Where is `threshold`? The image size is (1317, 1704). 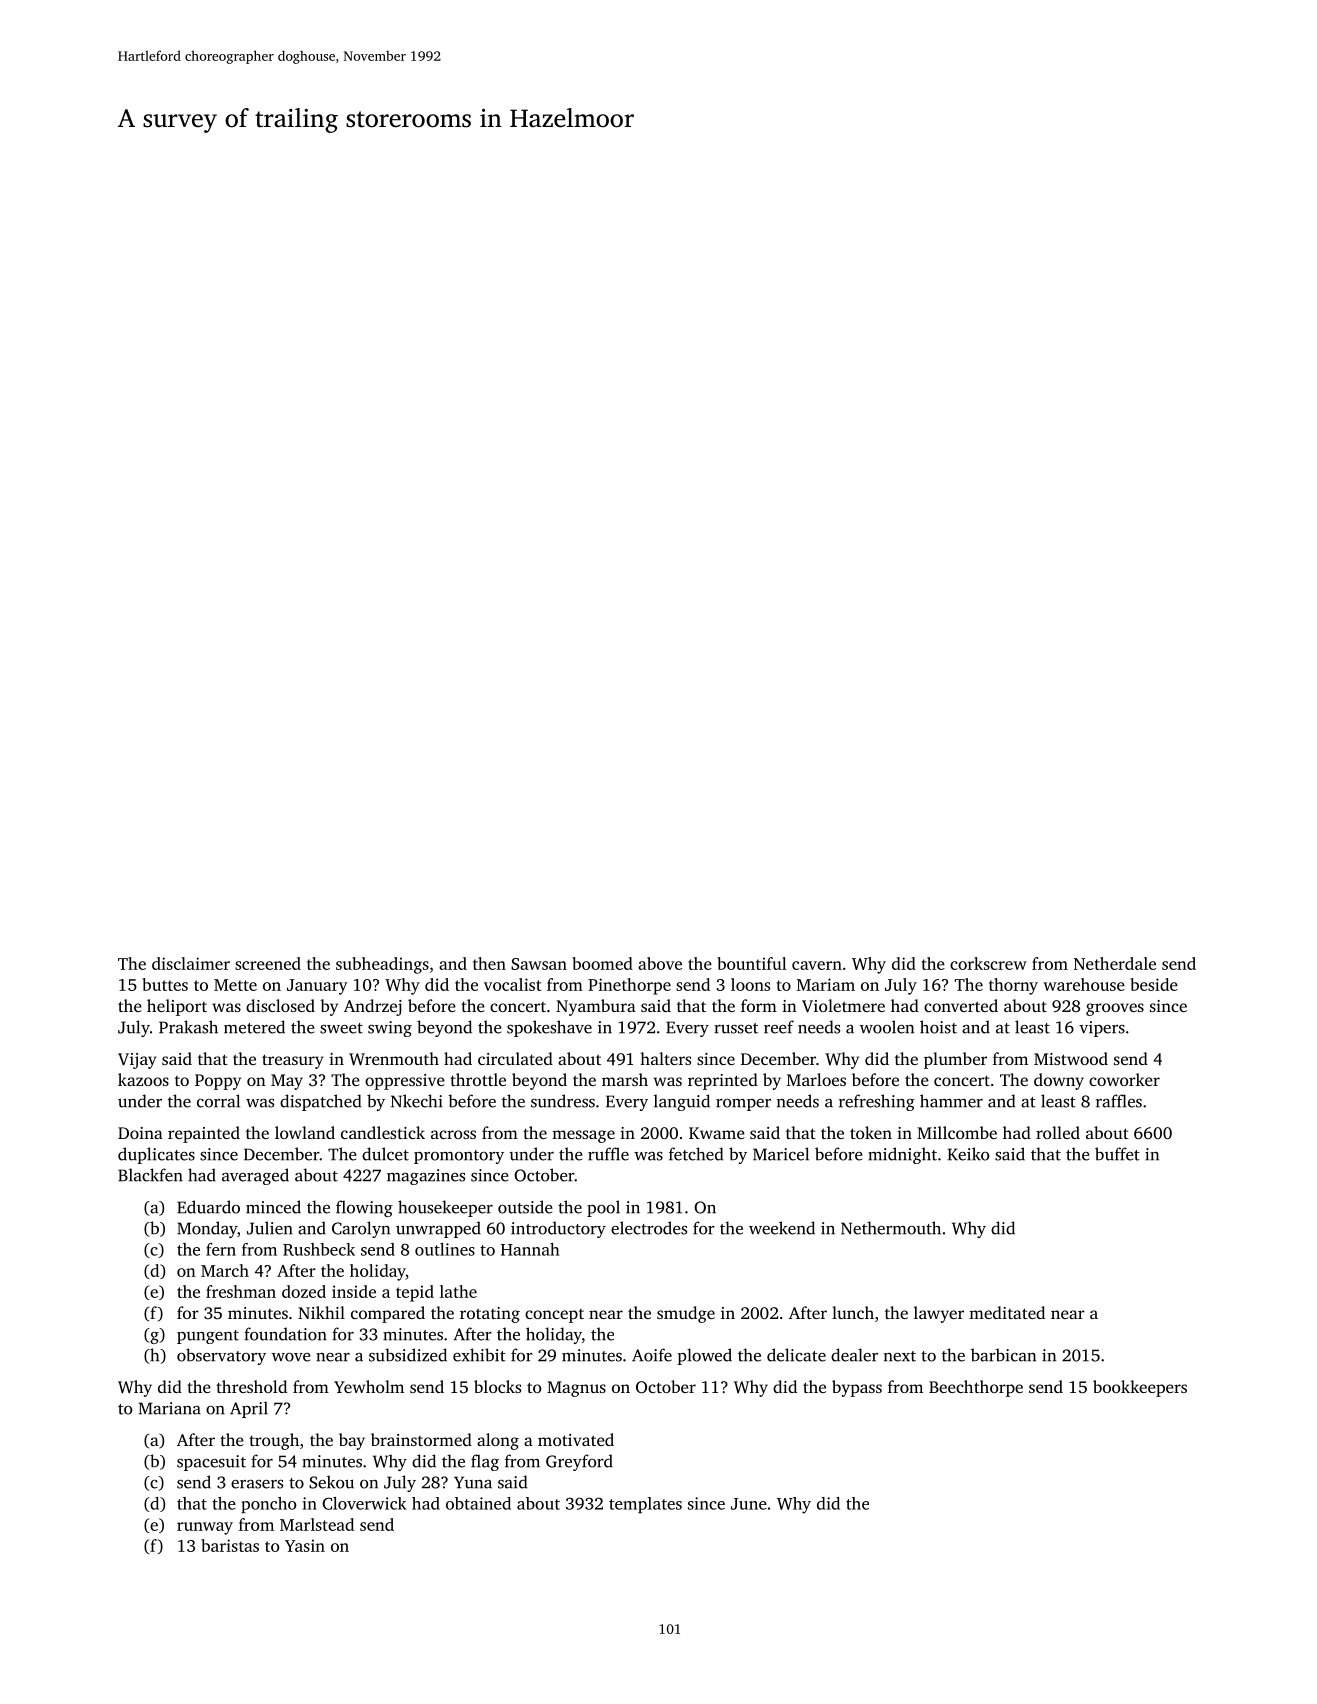 threshold is located at coordinates (251, 1386).
